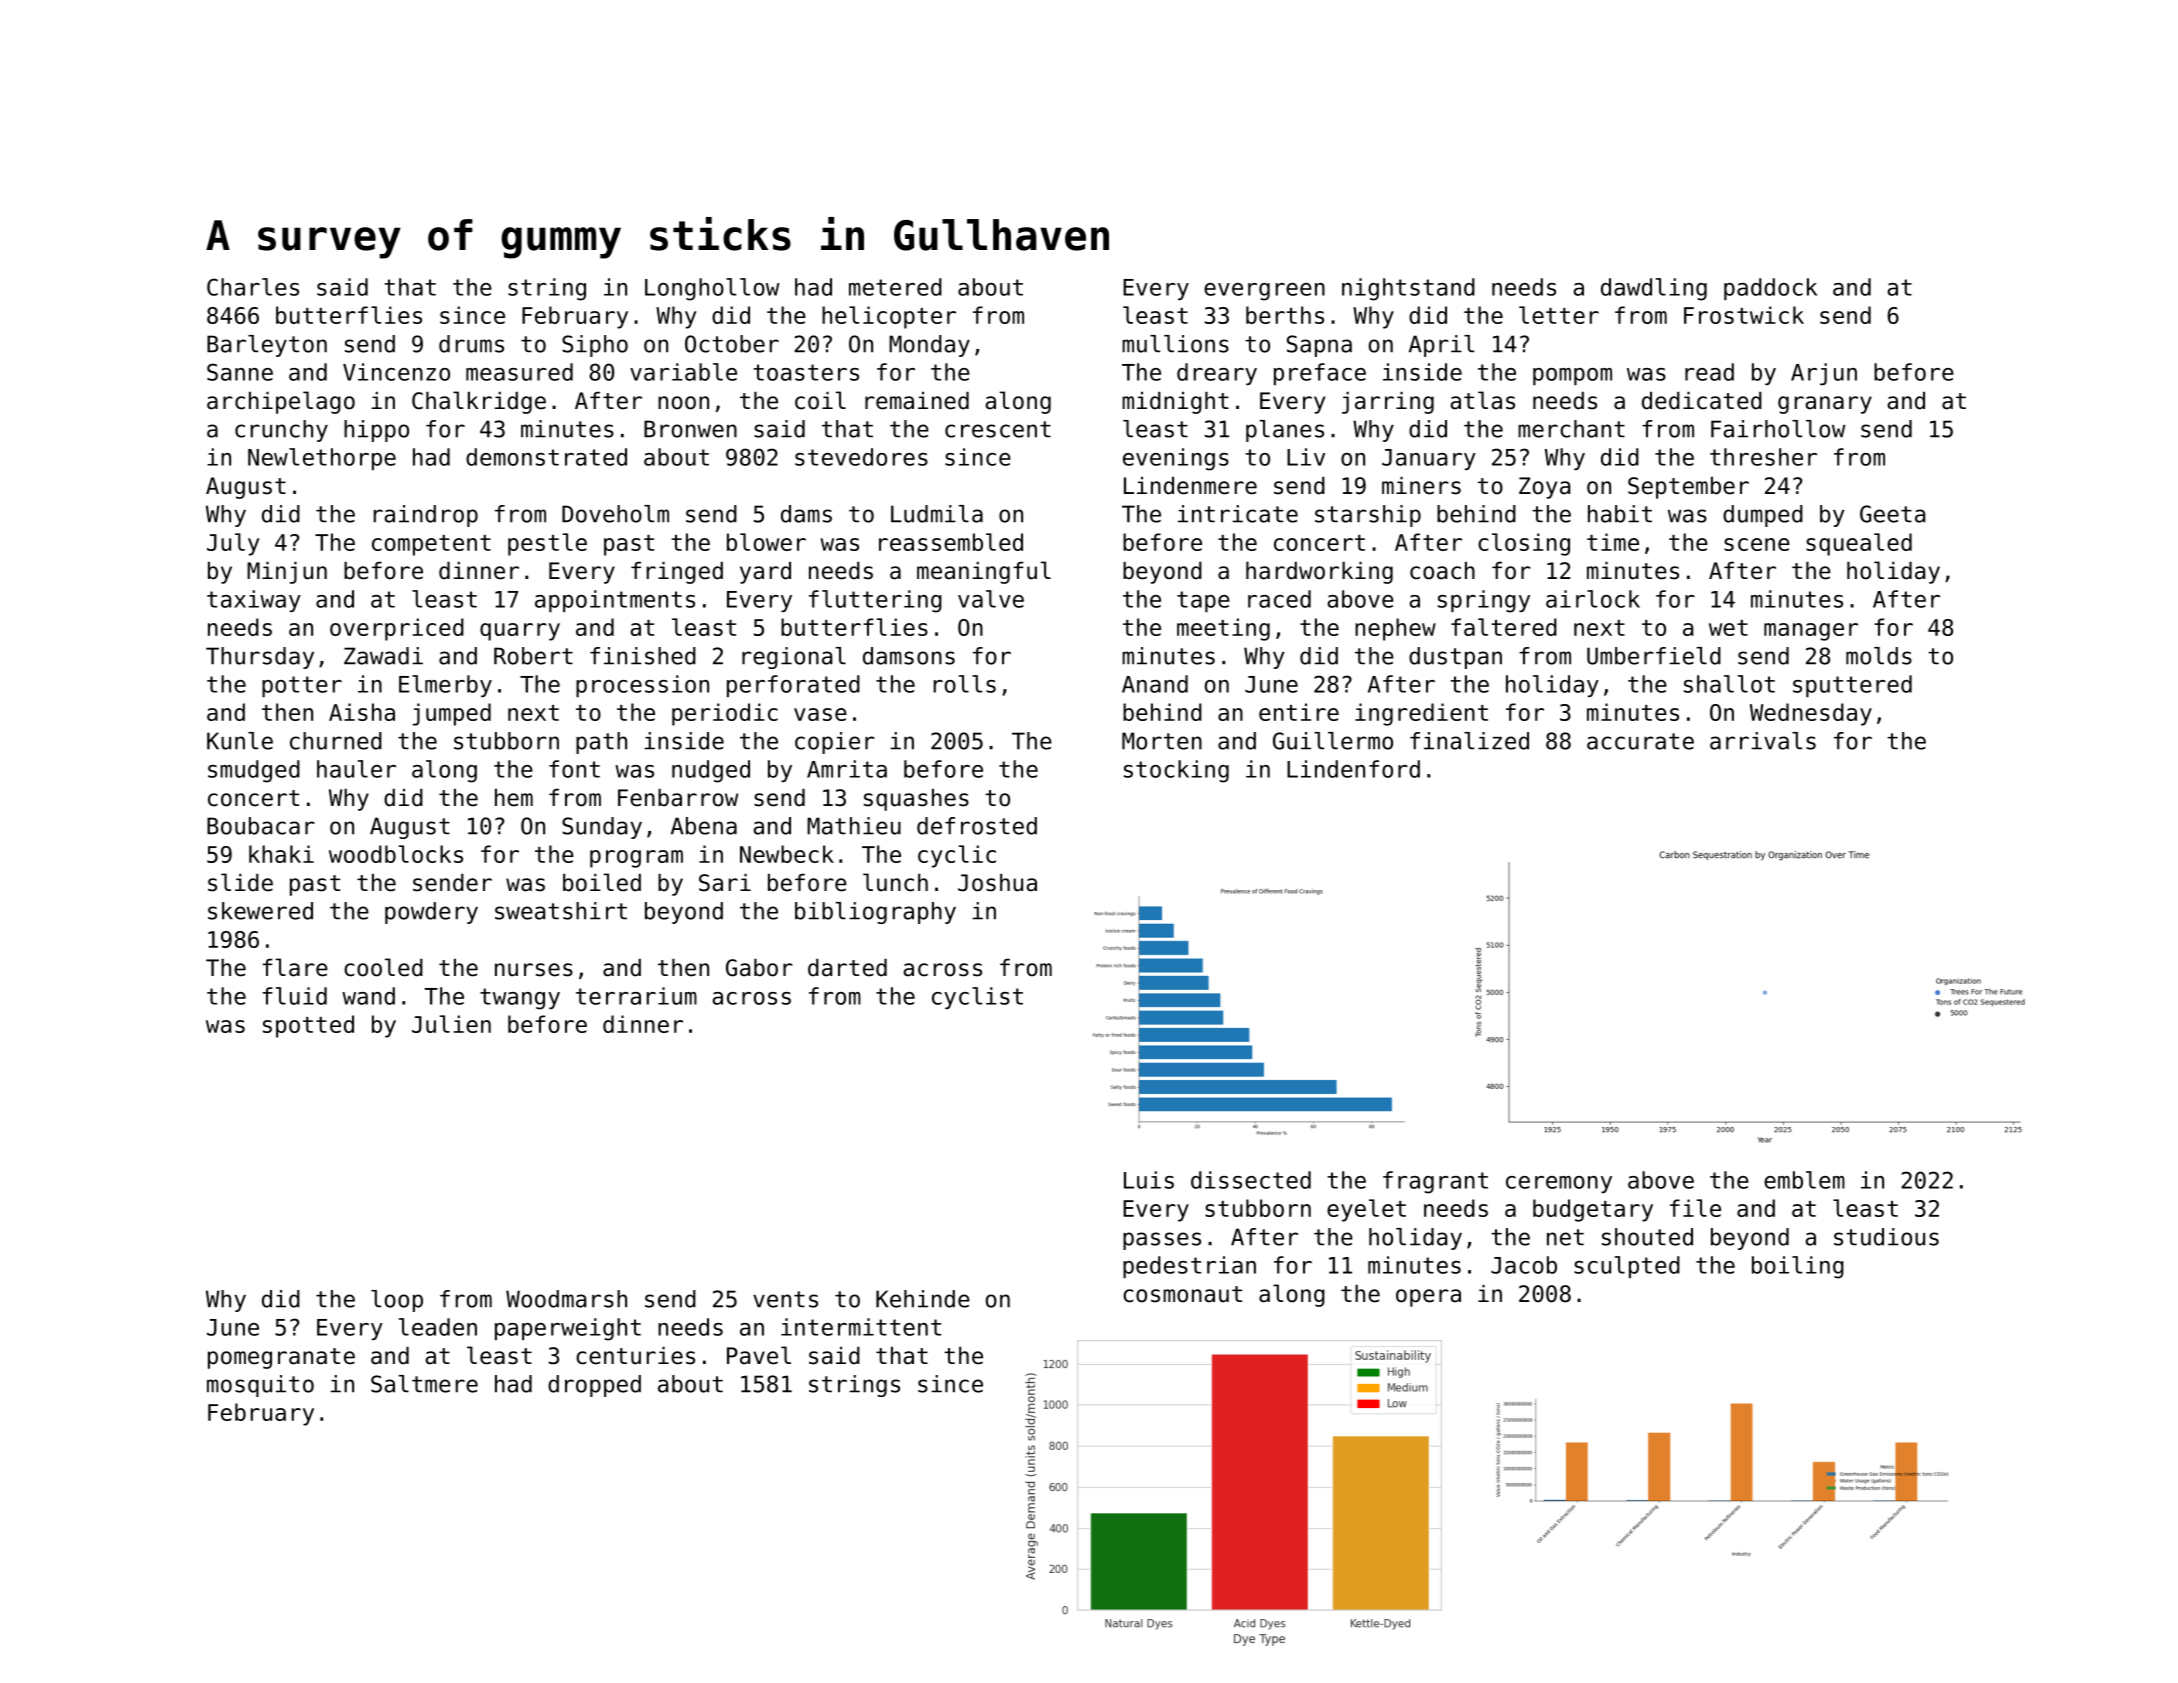  I want to click on cyclist, so click(977, 998).
